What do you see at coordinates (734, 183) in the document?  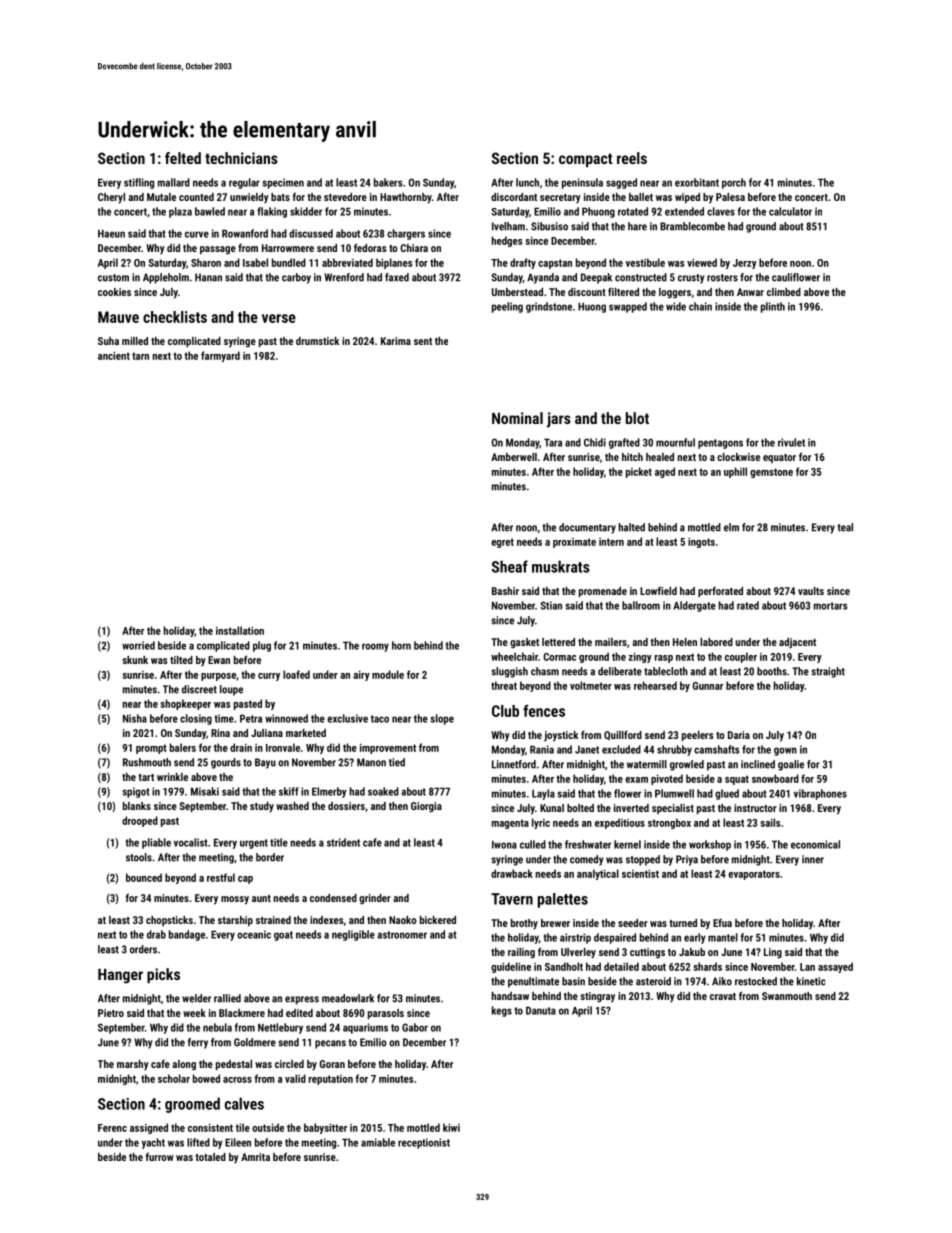 I see `porch` at bounding box center [734, 183].
